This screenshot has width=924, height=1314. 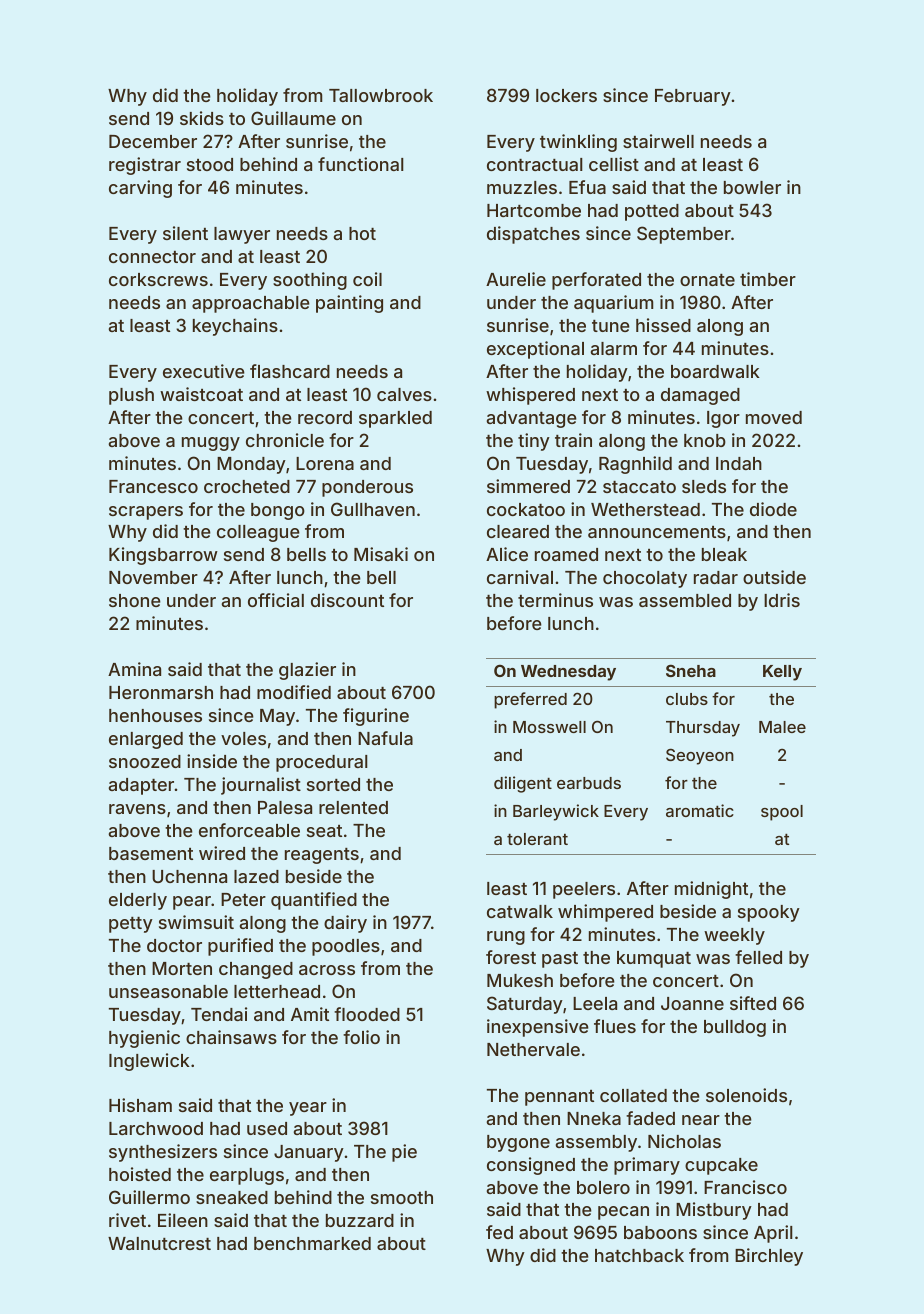 I want to click on flooded, so click(x=367, y=1014).
